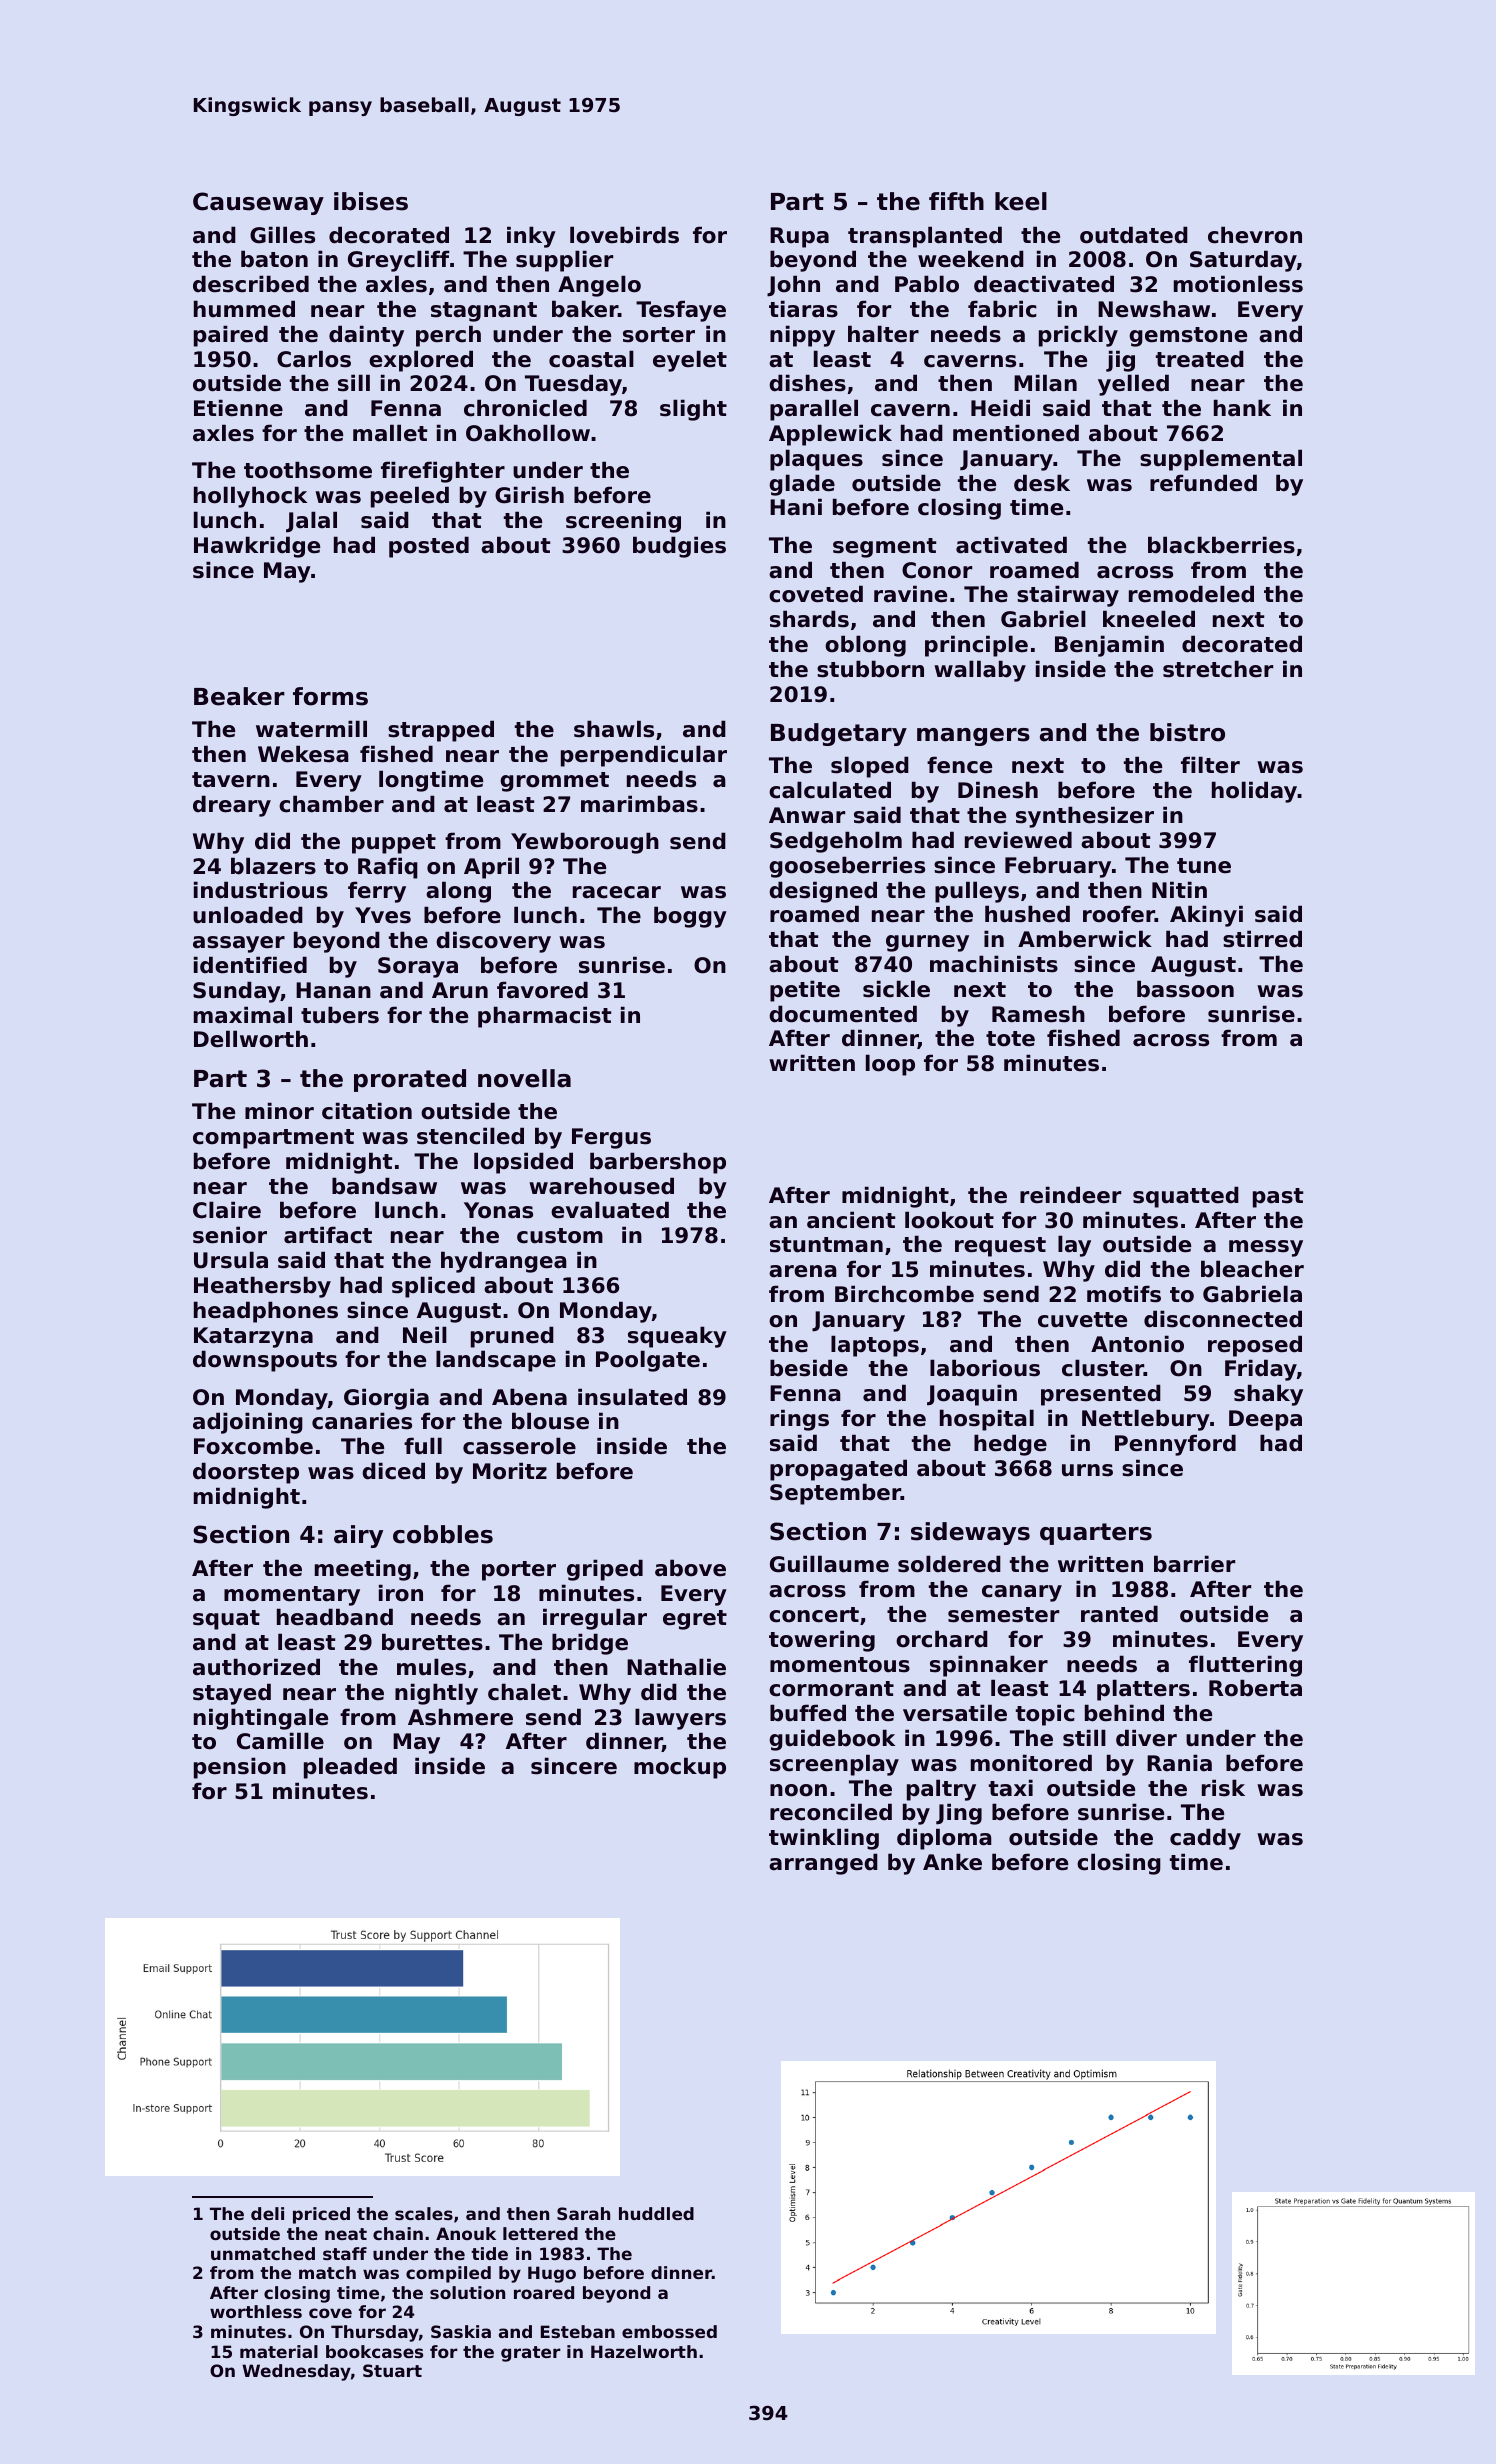 The width and height of the image is (1496, 2464). I want to click on platters, so click(1143, 1690).
